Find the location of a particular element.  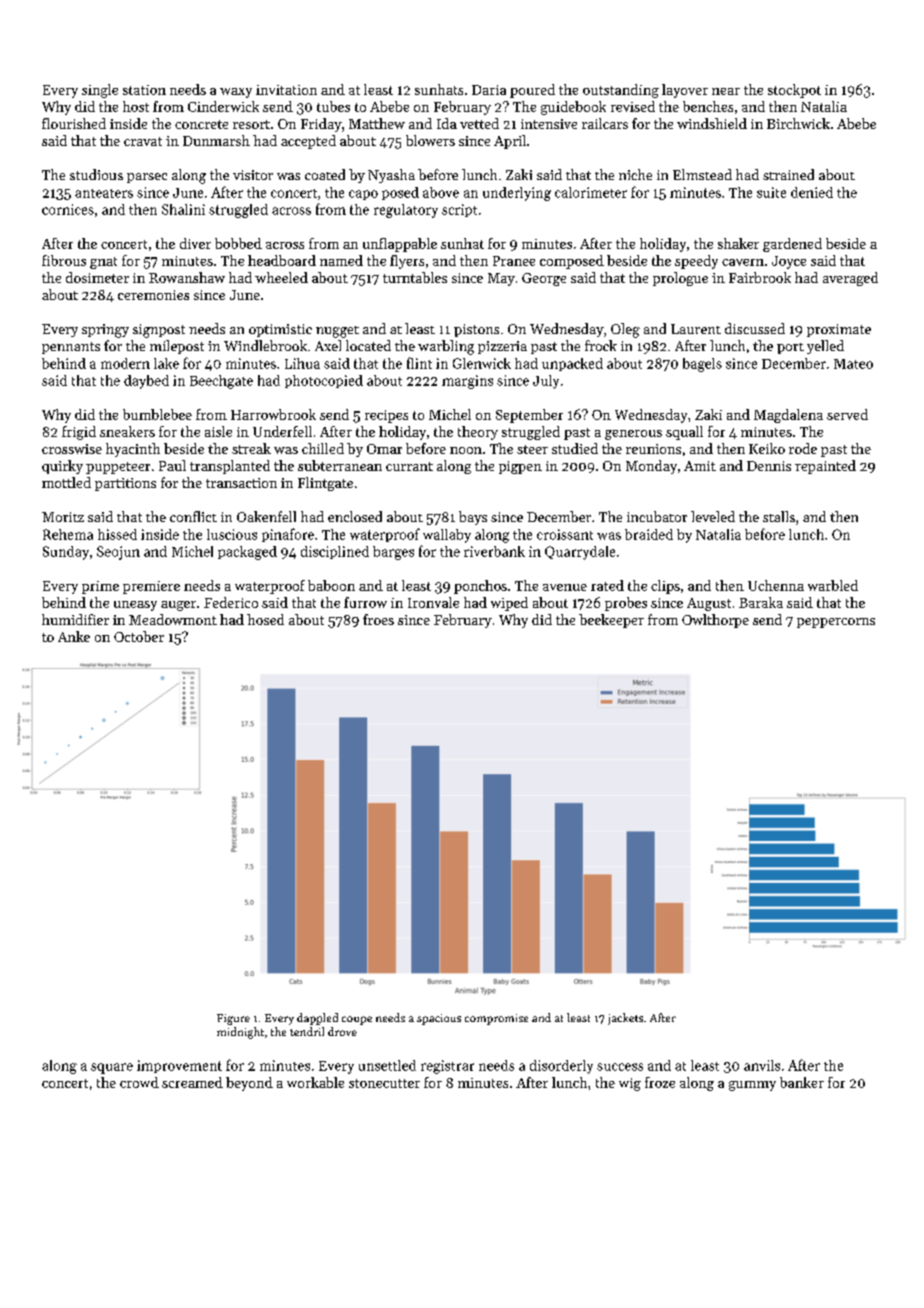

waxy is located at coordinates (236, 93).
